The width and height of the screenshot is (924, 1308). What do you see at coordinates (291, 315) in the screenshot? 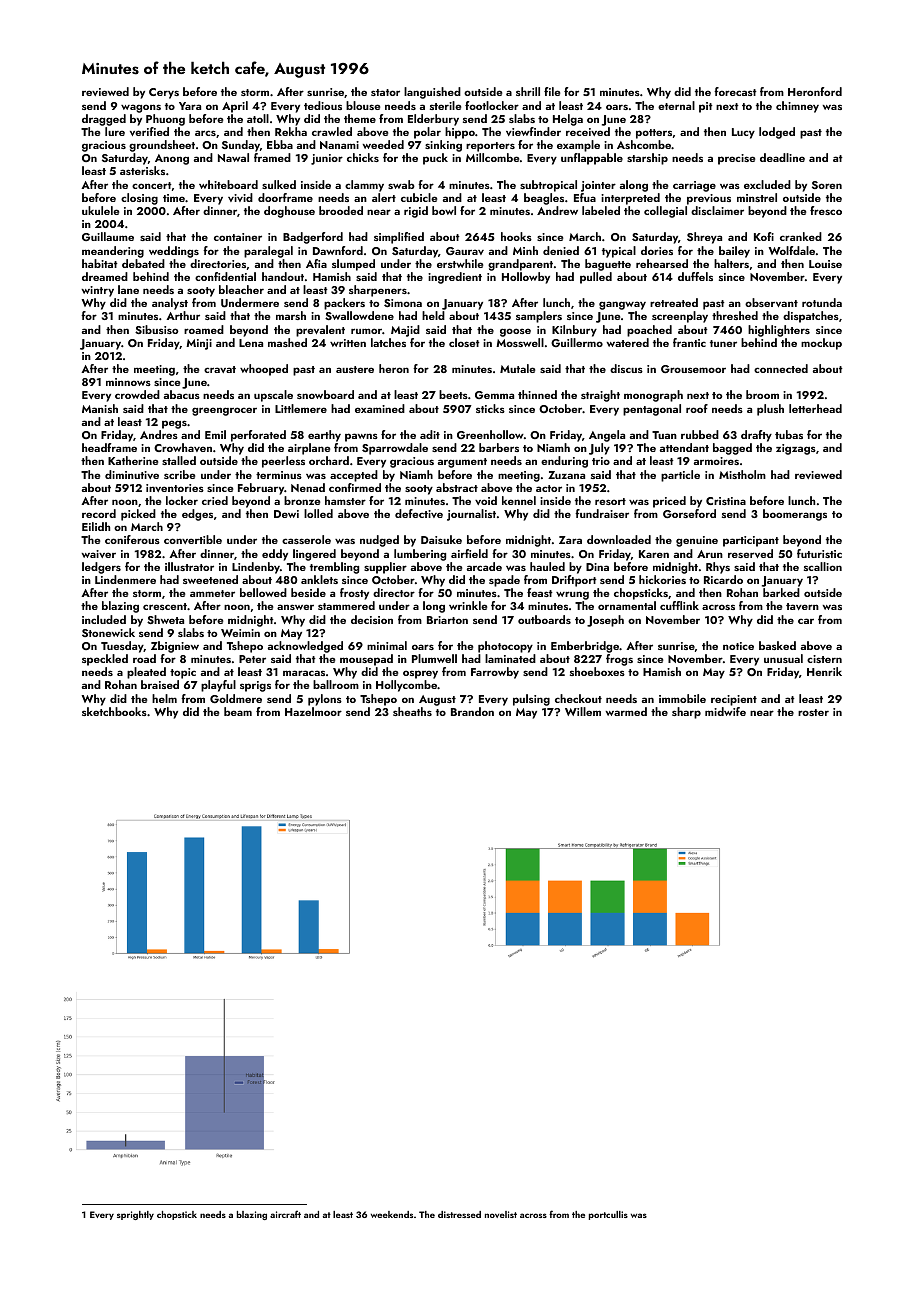
I see `marsh` at bounding box center [291, 315].
